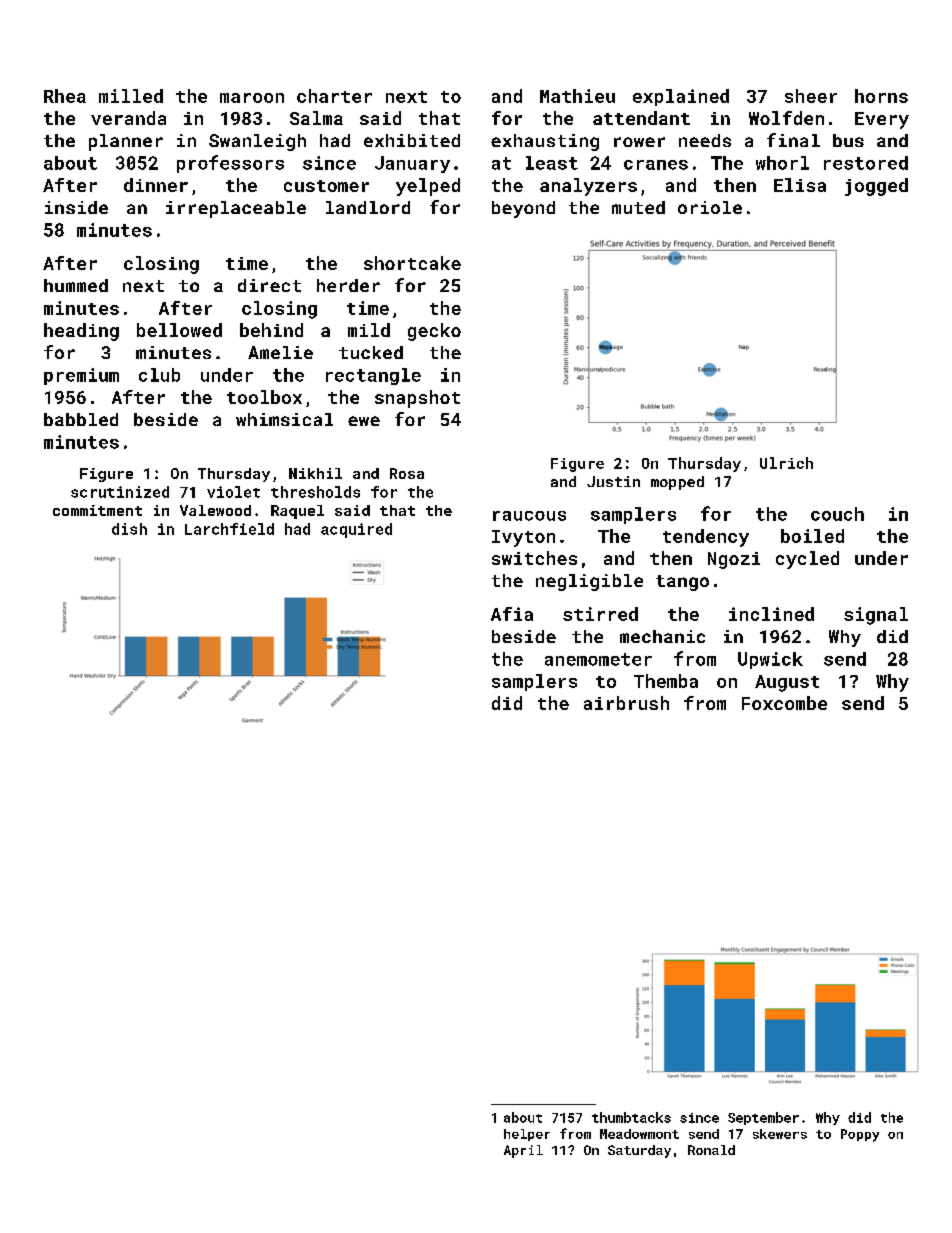  What do you see at coordinates (131, 96) in the screenshot?
I see `milled` at bounding box center [131, 96].
